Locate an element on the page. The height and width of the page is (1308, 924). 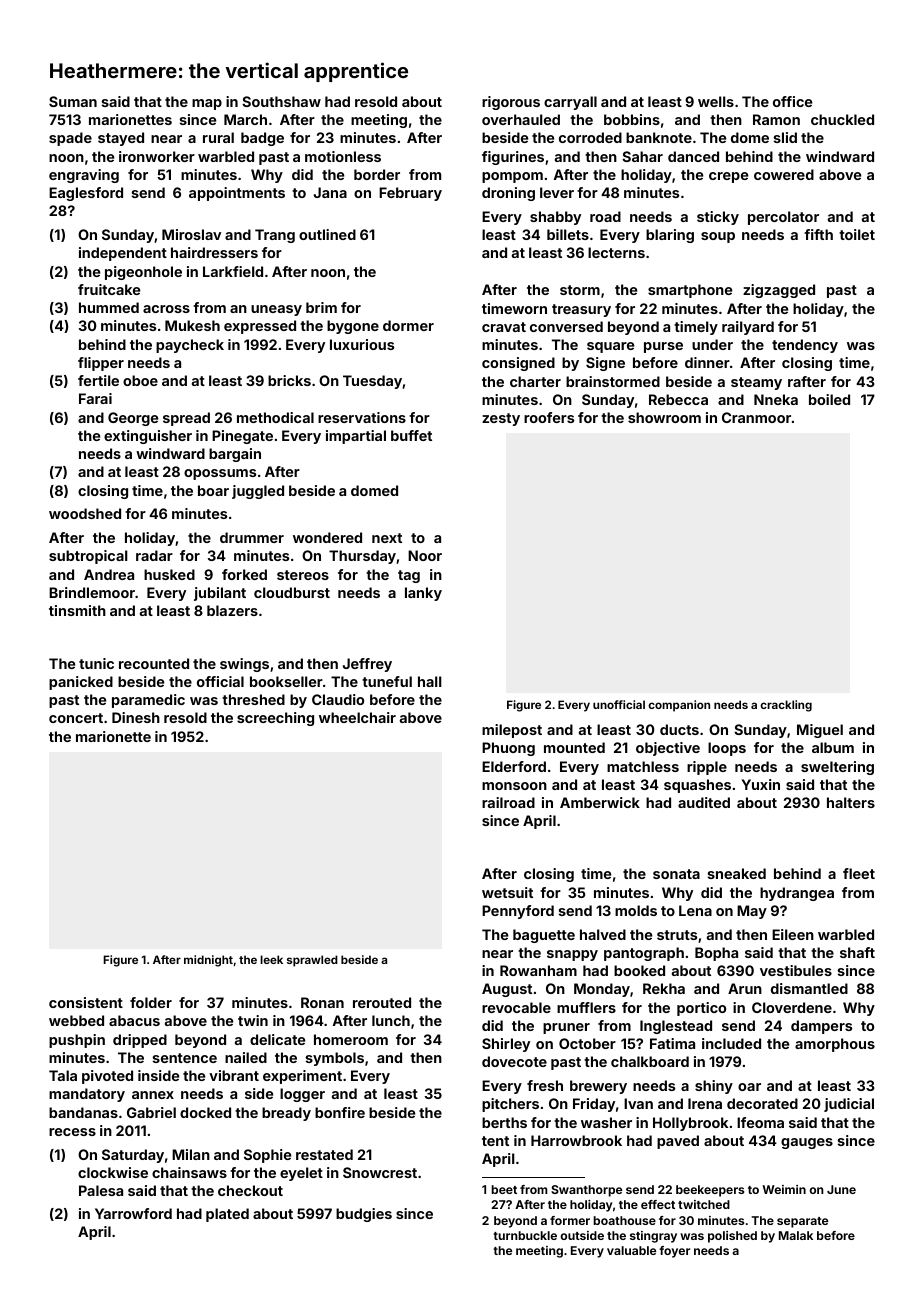
cravat is located at coordinates (504, 327).
